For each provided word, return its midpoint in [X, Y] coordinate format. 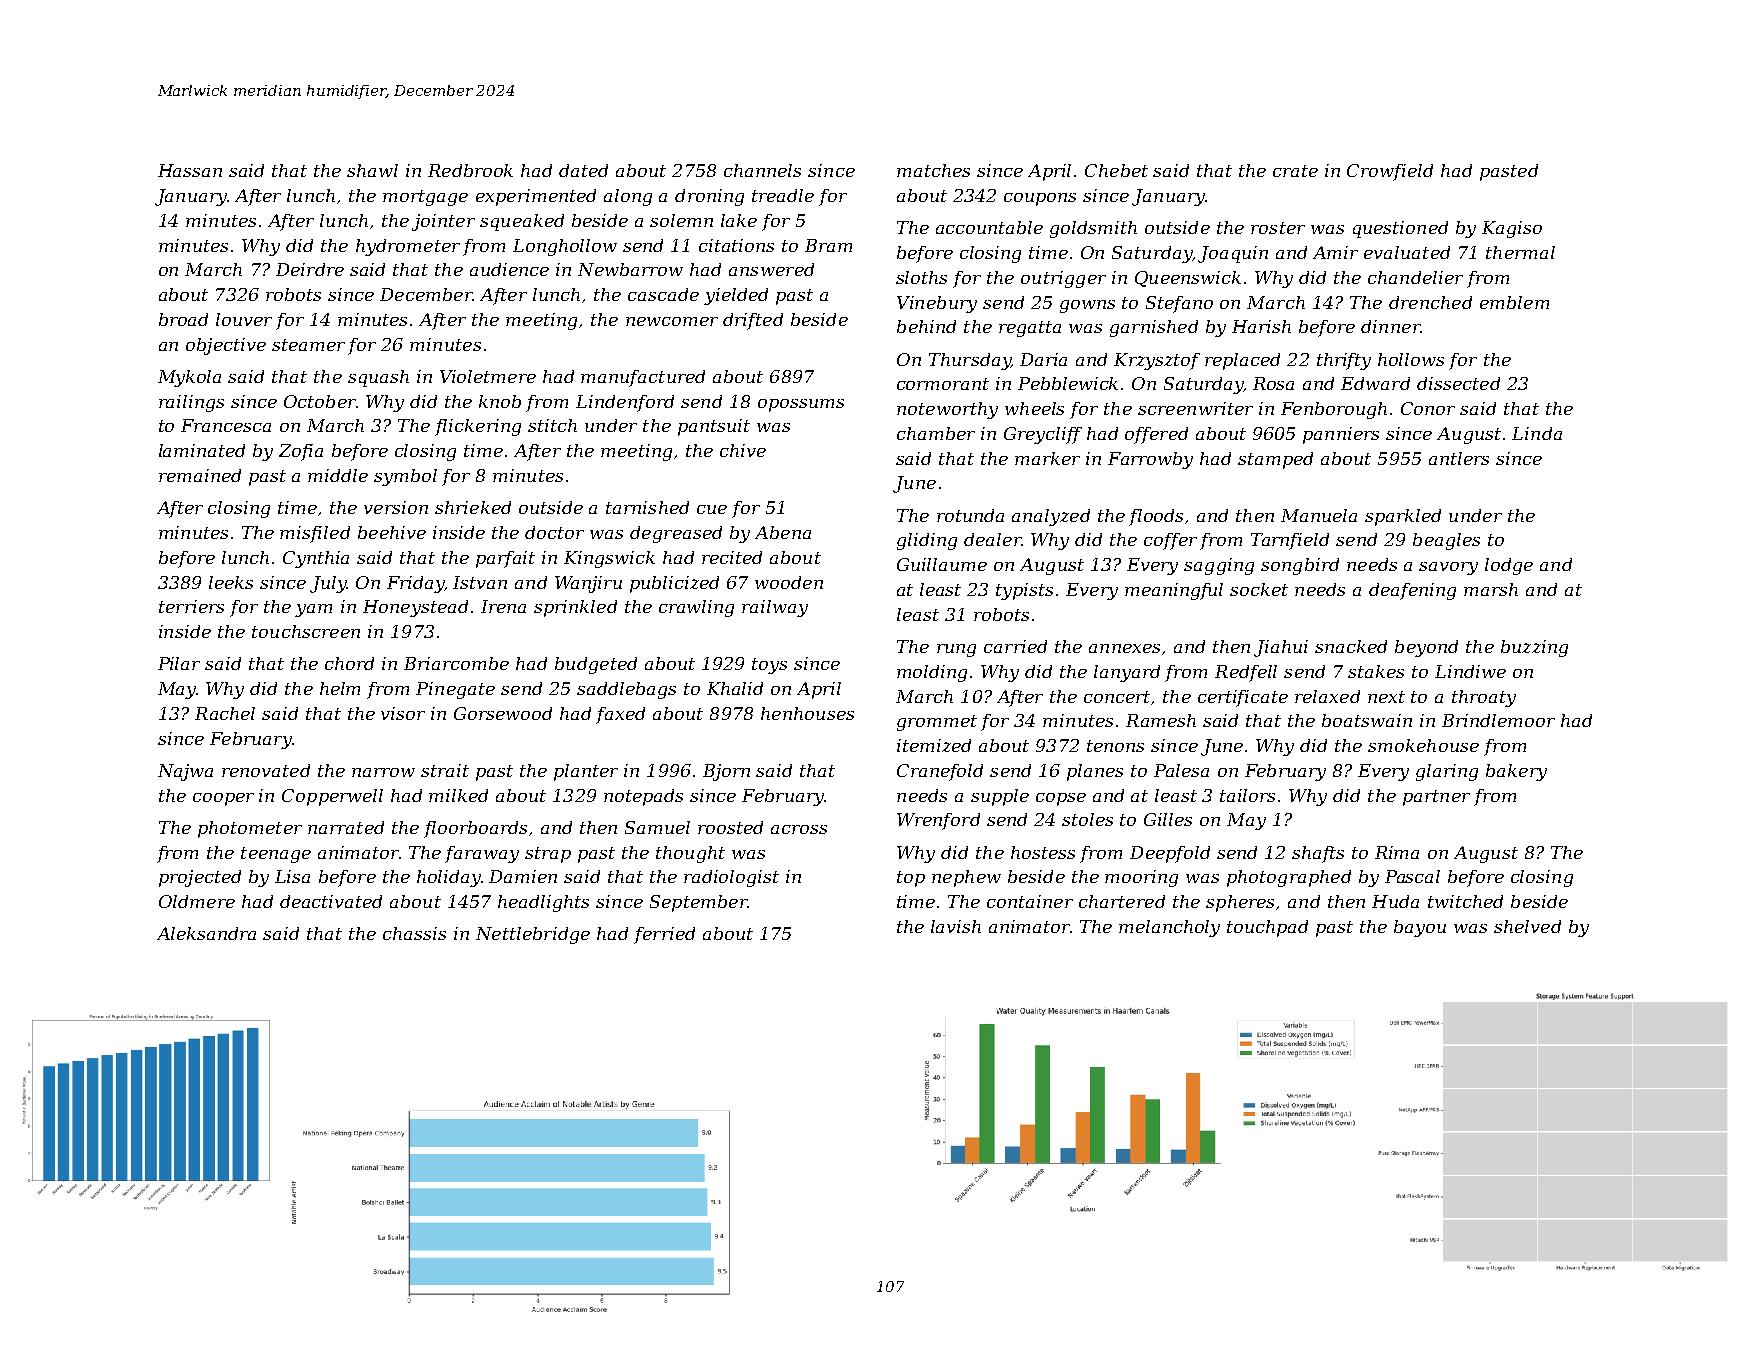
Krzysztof [1157, 361]
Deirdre [310, 269]
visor [403, 713]
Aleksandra [206, 933]
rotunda [970, 515]
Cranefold [940, 772]
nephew [966, 878]
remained [200, 475]
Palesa [1181, 770]
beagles [1446, 541]
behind [926, 326]
